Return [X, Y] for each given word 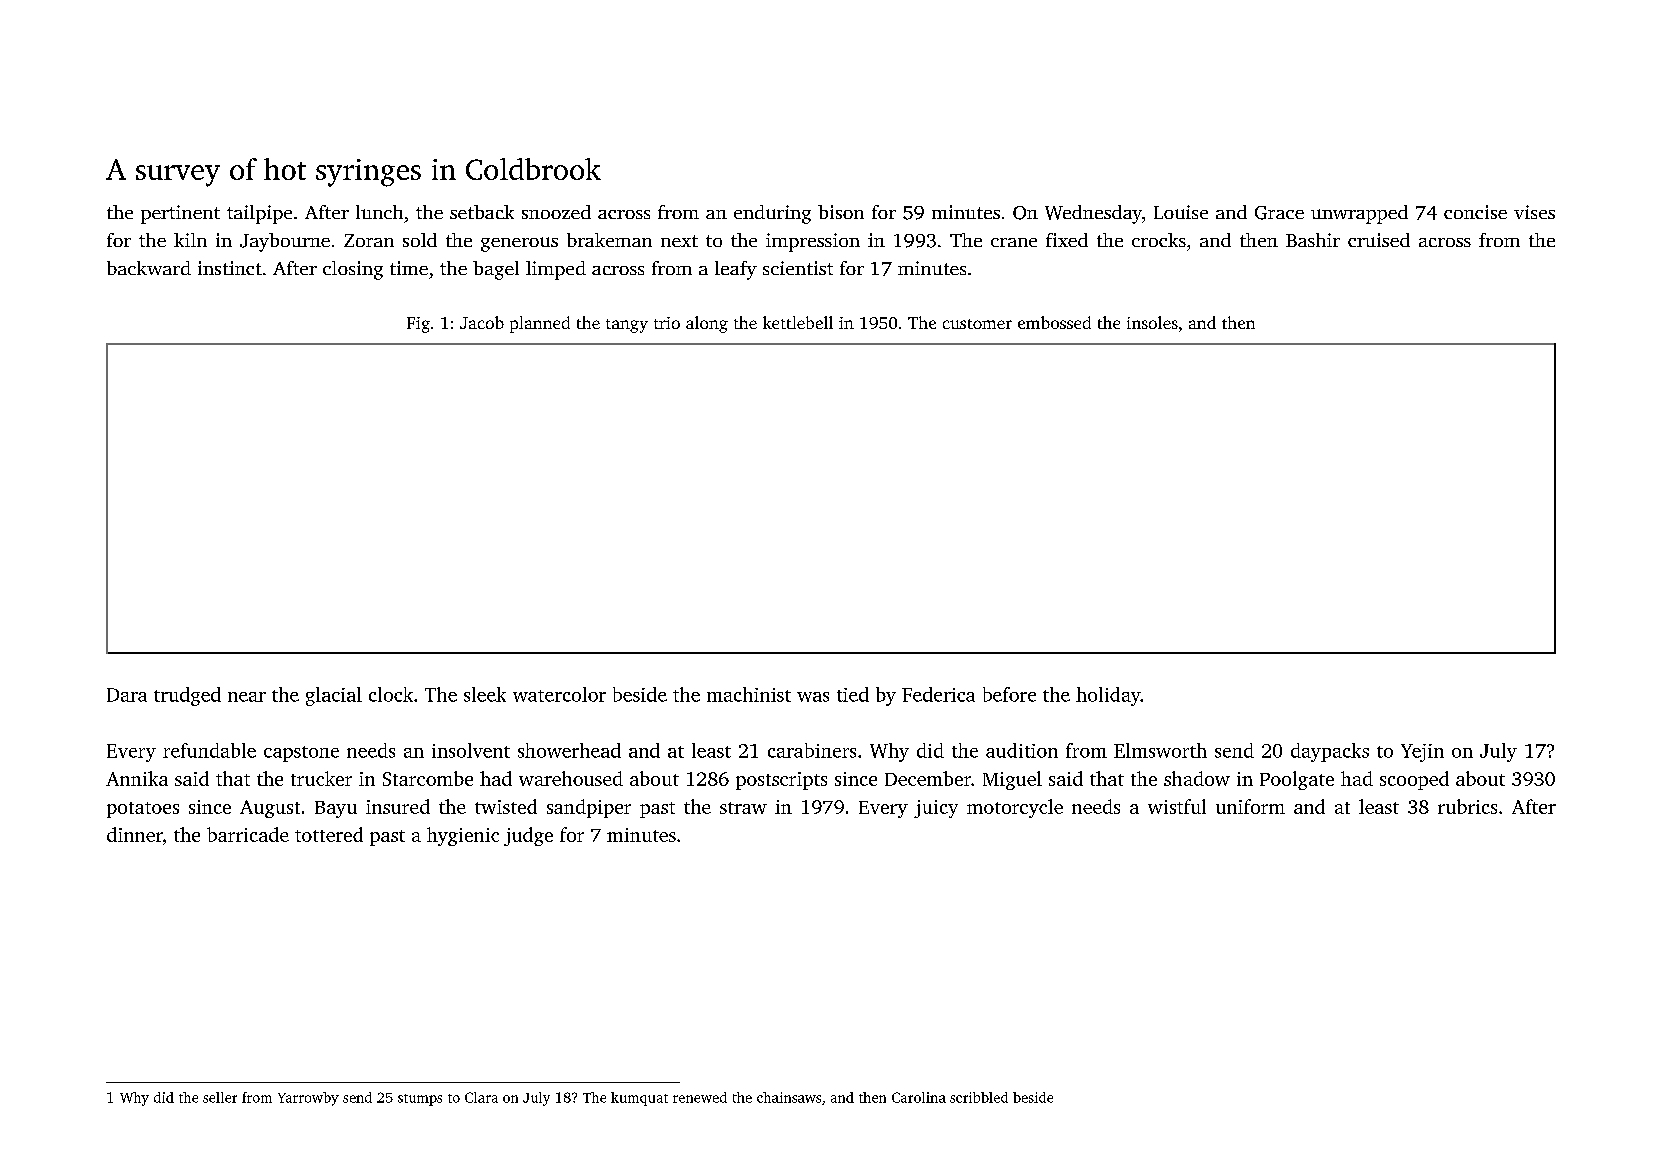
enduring [772, 214]
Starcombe [428, 778]
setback [482, 212]
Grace [1279, 213]
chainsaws [789, 1097]
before [1009, 694]
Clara [481, 1097]
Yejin [1422, 753]
